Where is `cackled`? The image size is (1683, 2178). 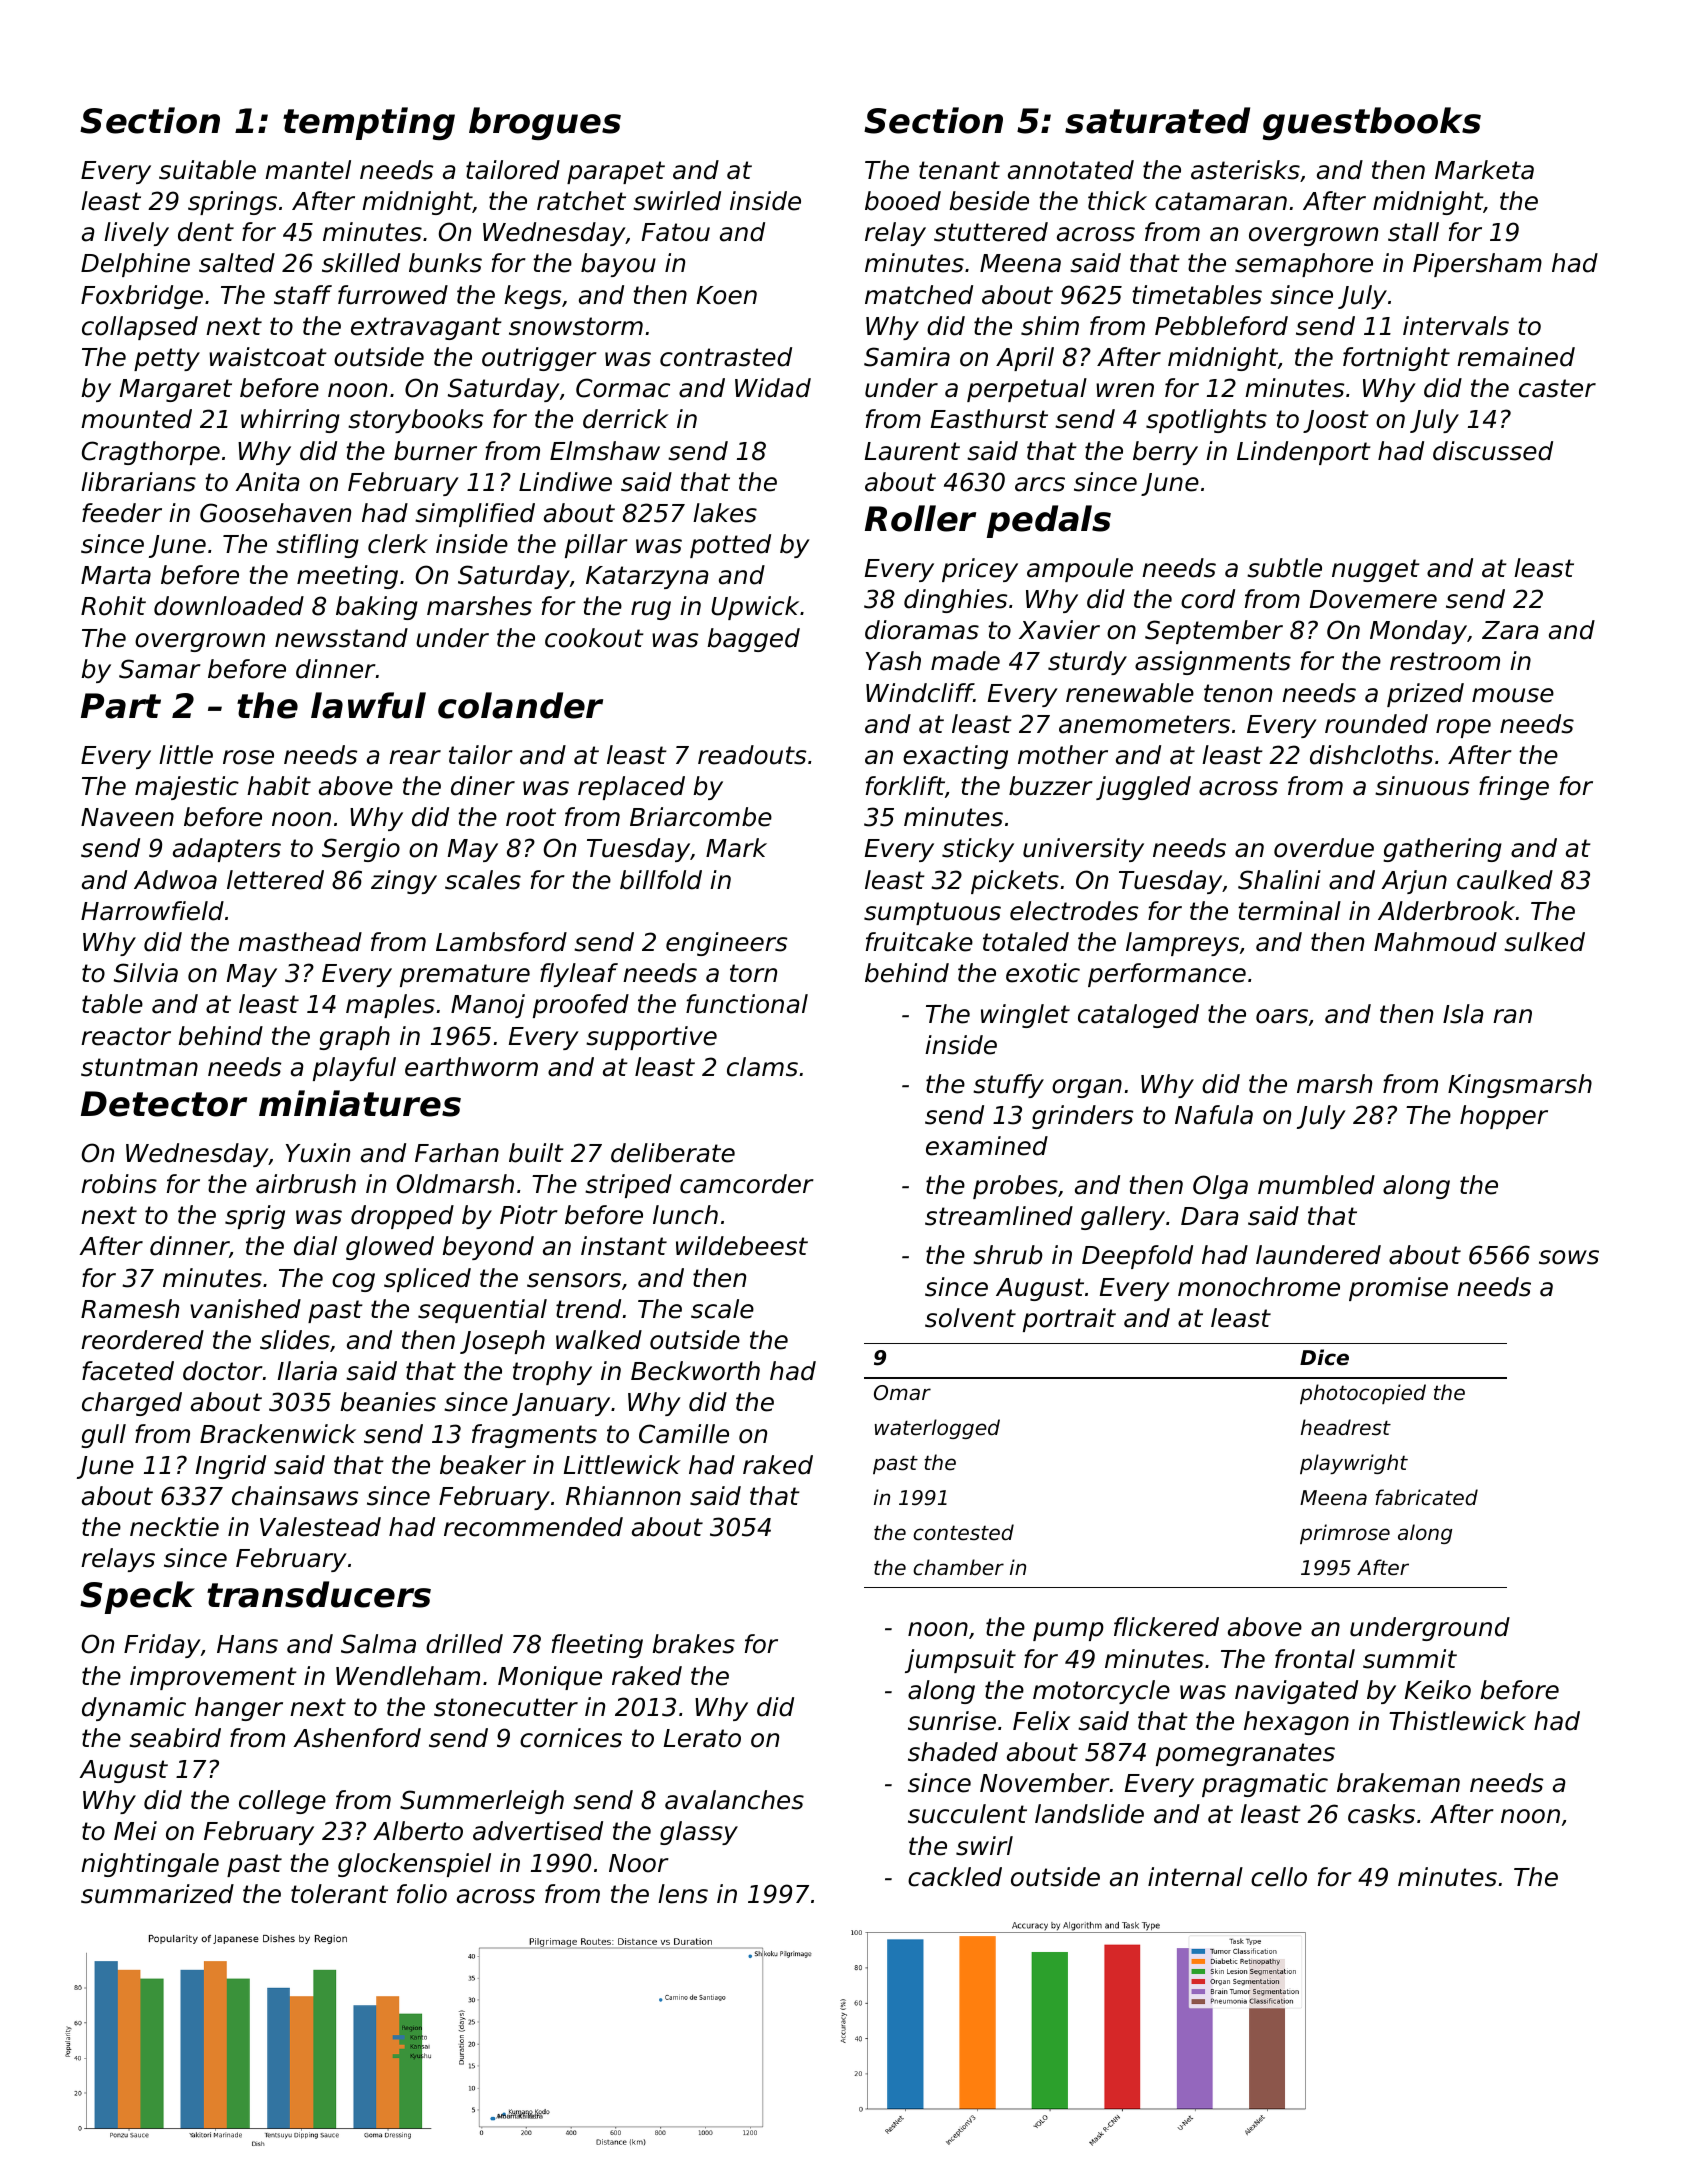
cackled is located at coordinates (955, 1877).
